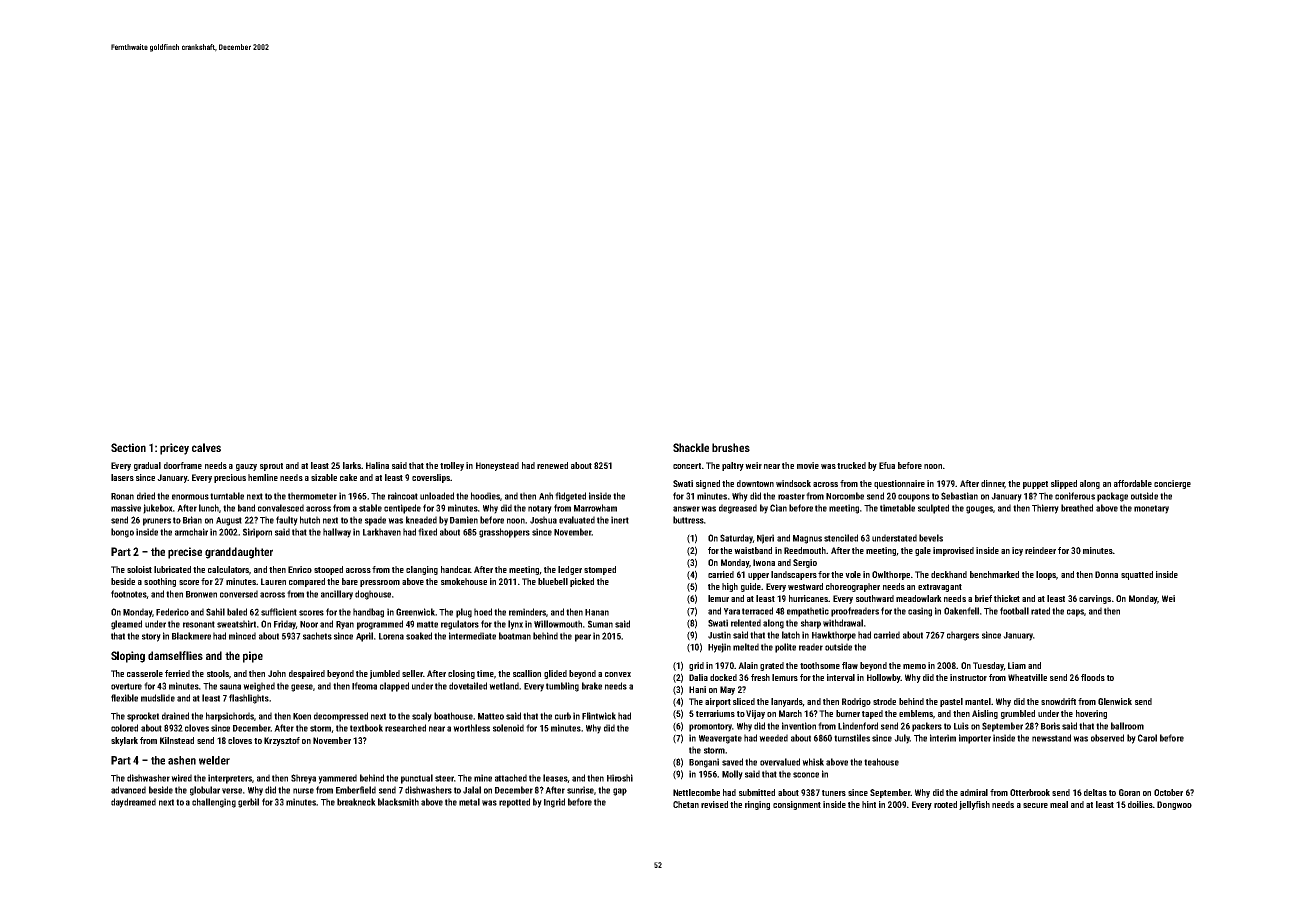 This image has width=1308, height=924. What do you see at coordinates (128, 447) in the image?
I see `Section` at bounding box center [128, 447].
